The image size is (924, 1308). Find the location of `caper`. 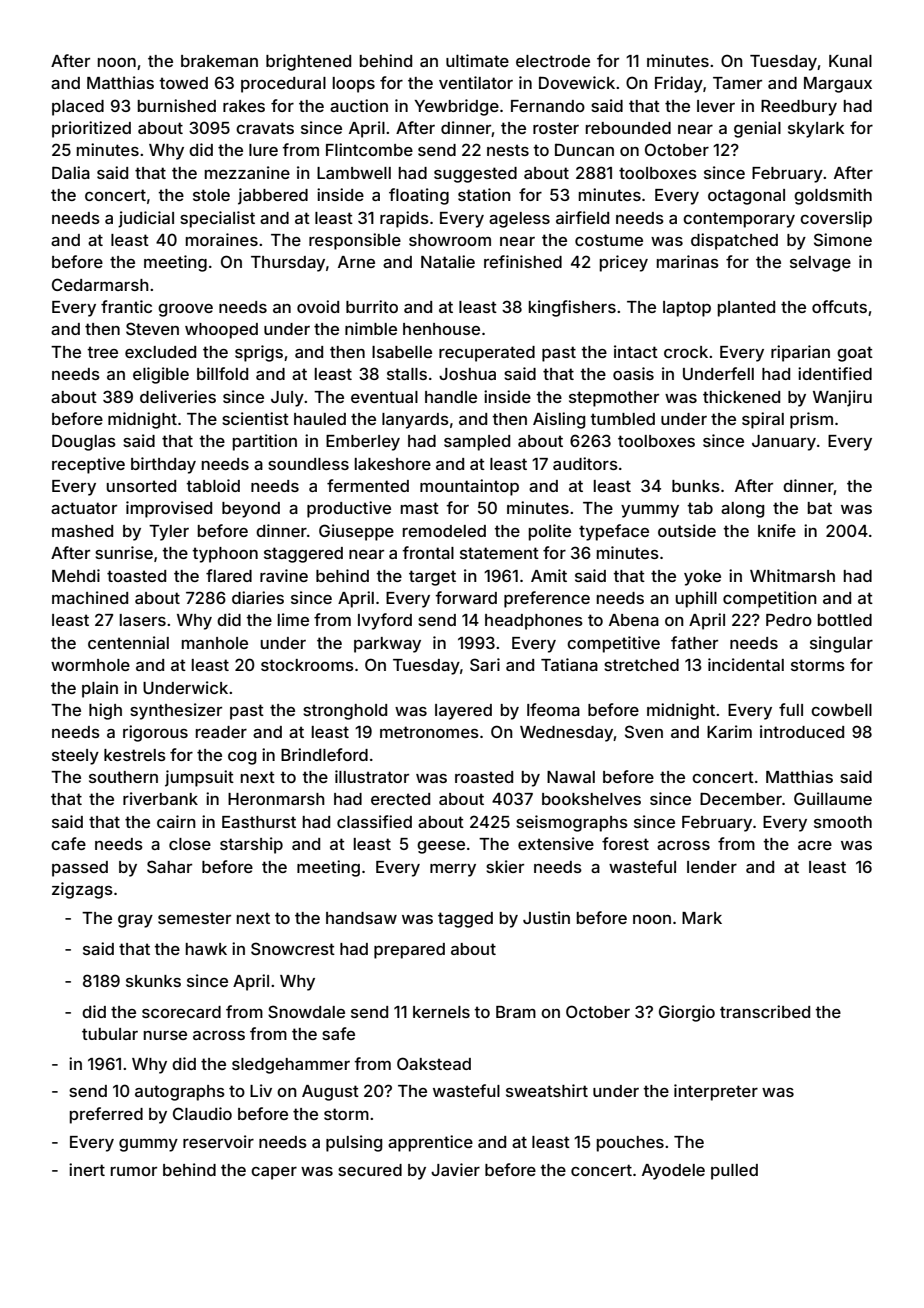

caper is located at coordinates (274, 1173).
